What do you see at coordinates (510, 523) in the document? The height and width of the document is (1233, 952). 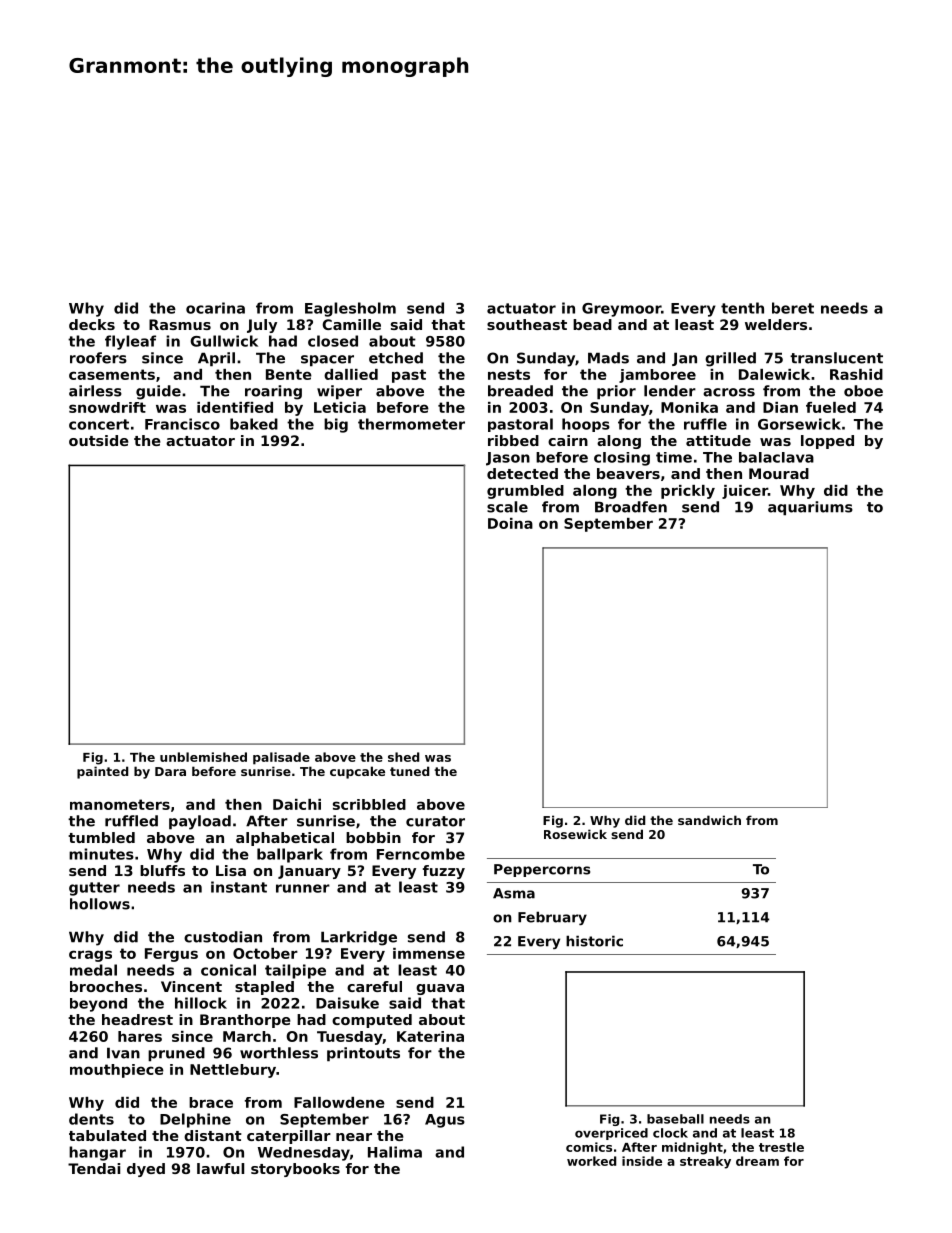 I see `Doina` at bounding box center [510, 523].
